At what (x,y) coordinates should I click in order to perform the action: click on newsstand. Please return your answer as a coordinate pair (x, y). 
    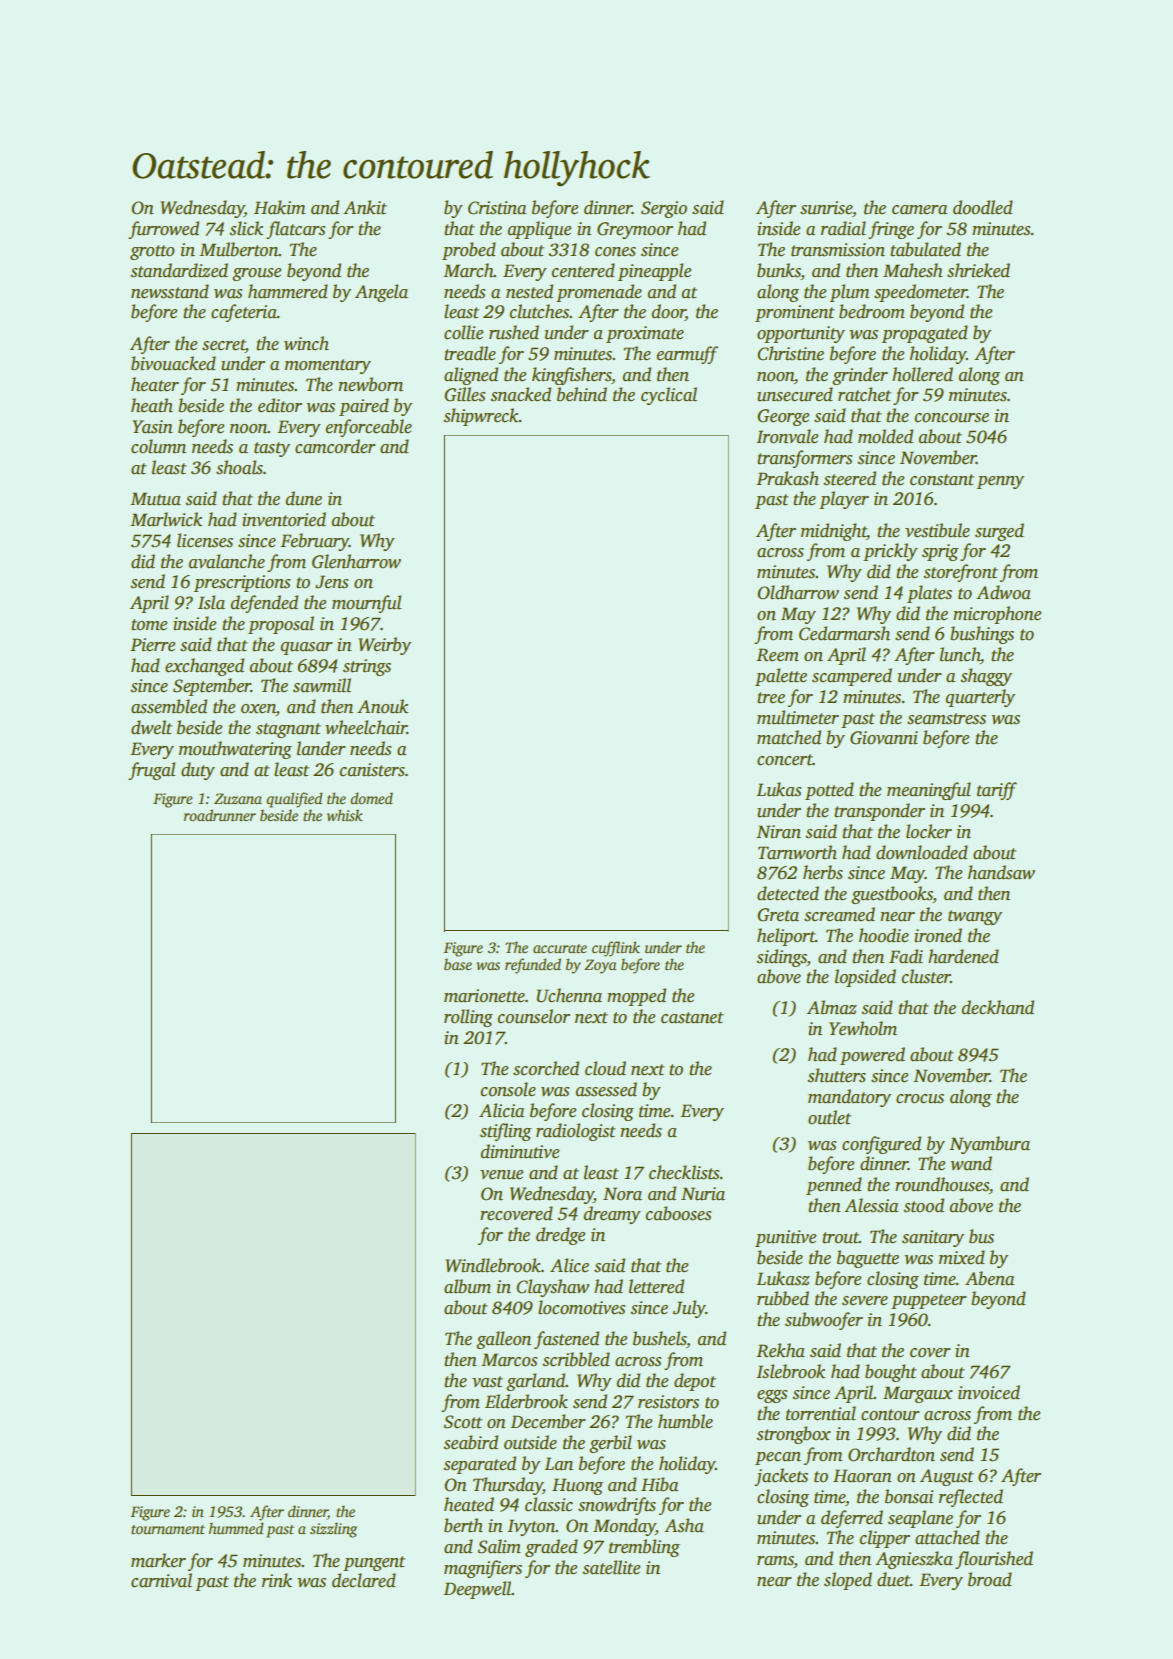
    Looking at the image, I should click on (170, 291).
